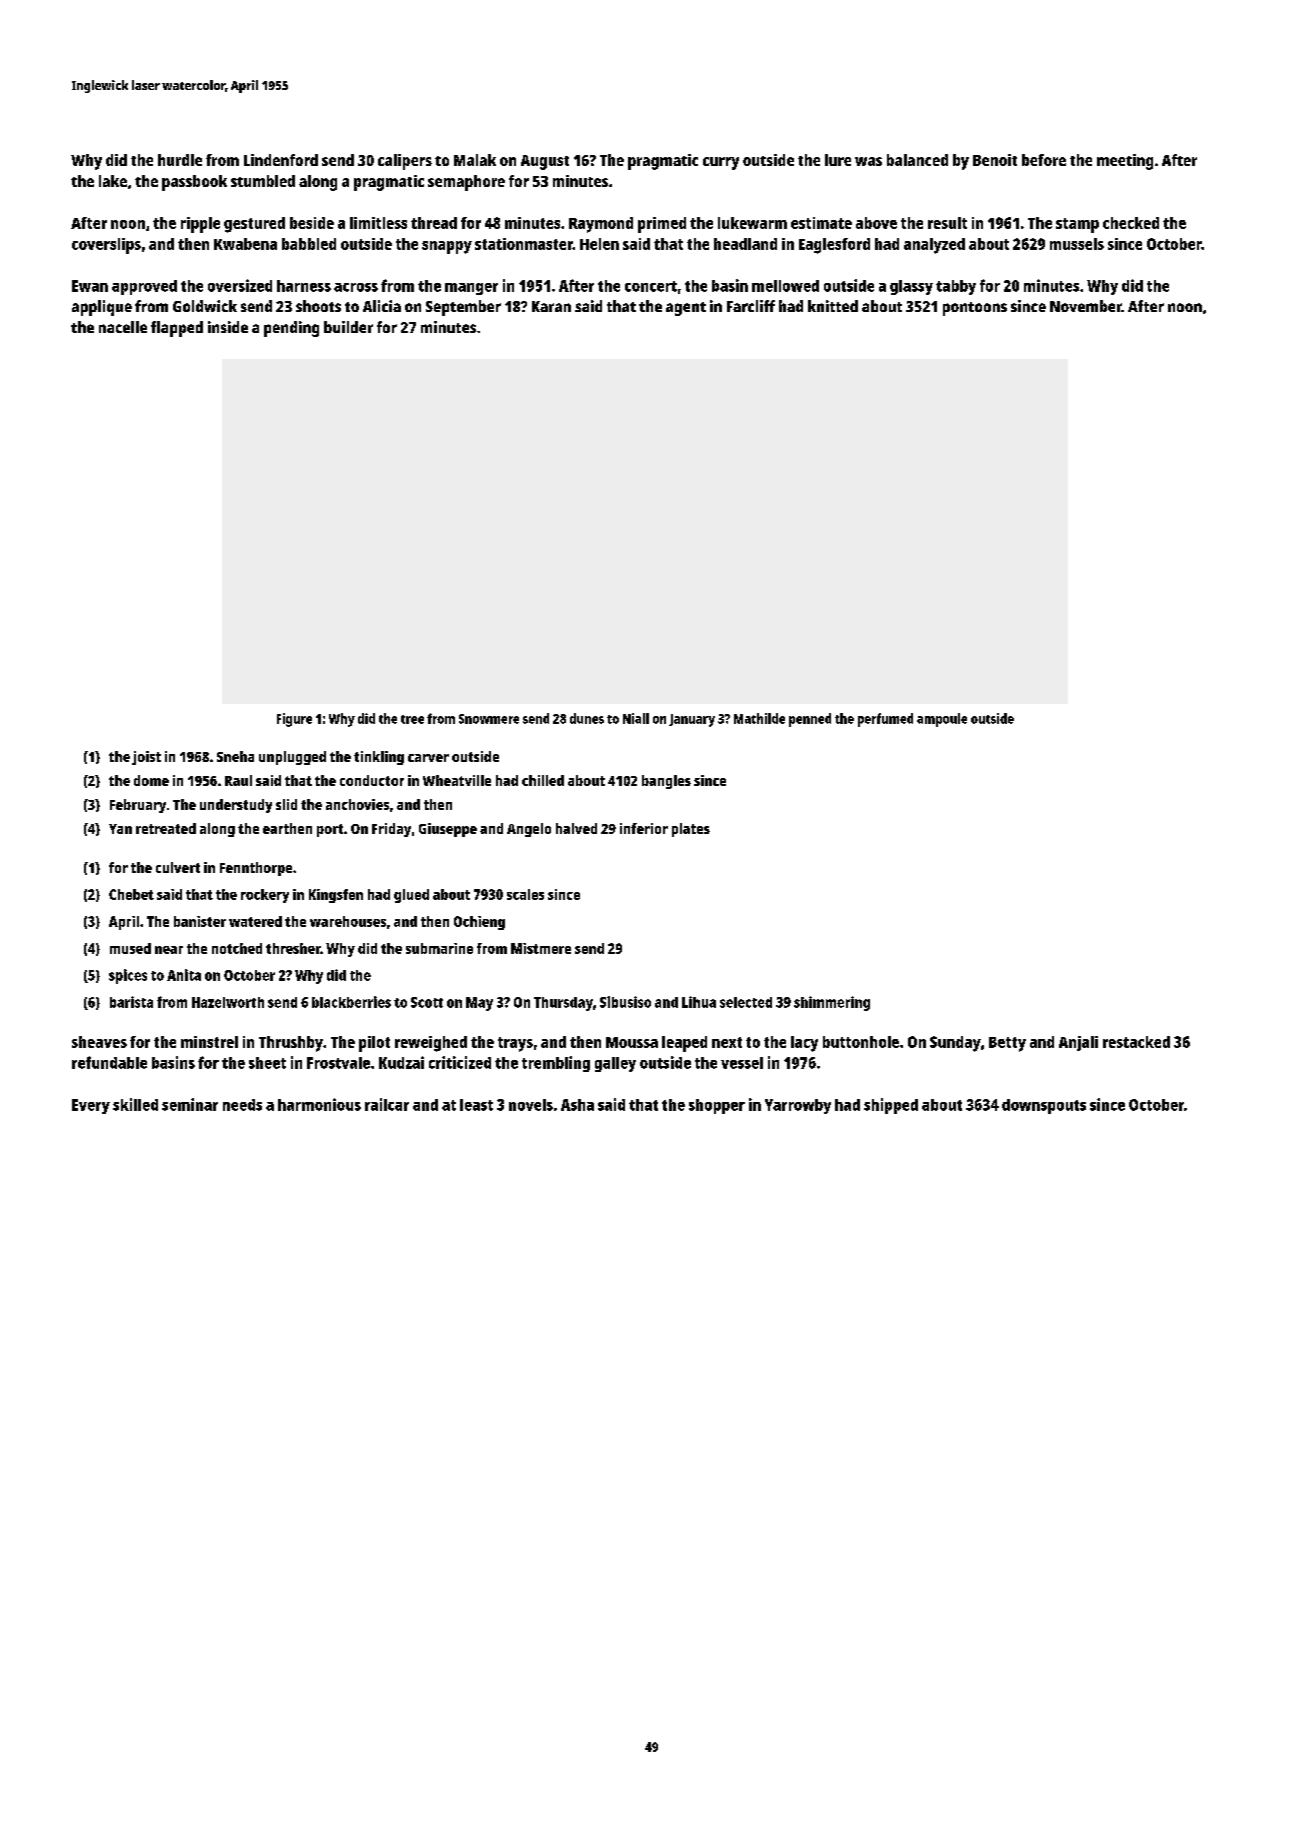  I want to click on Lihua, so click(699, 1002).
